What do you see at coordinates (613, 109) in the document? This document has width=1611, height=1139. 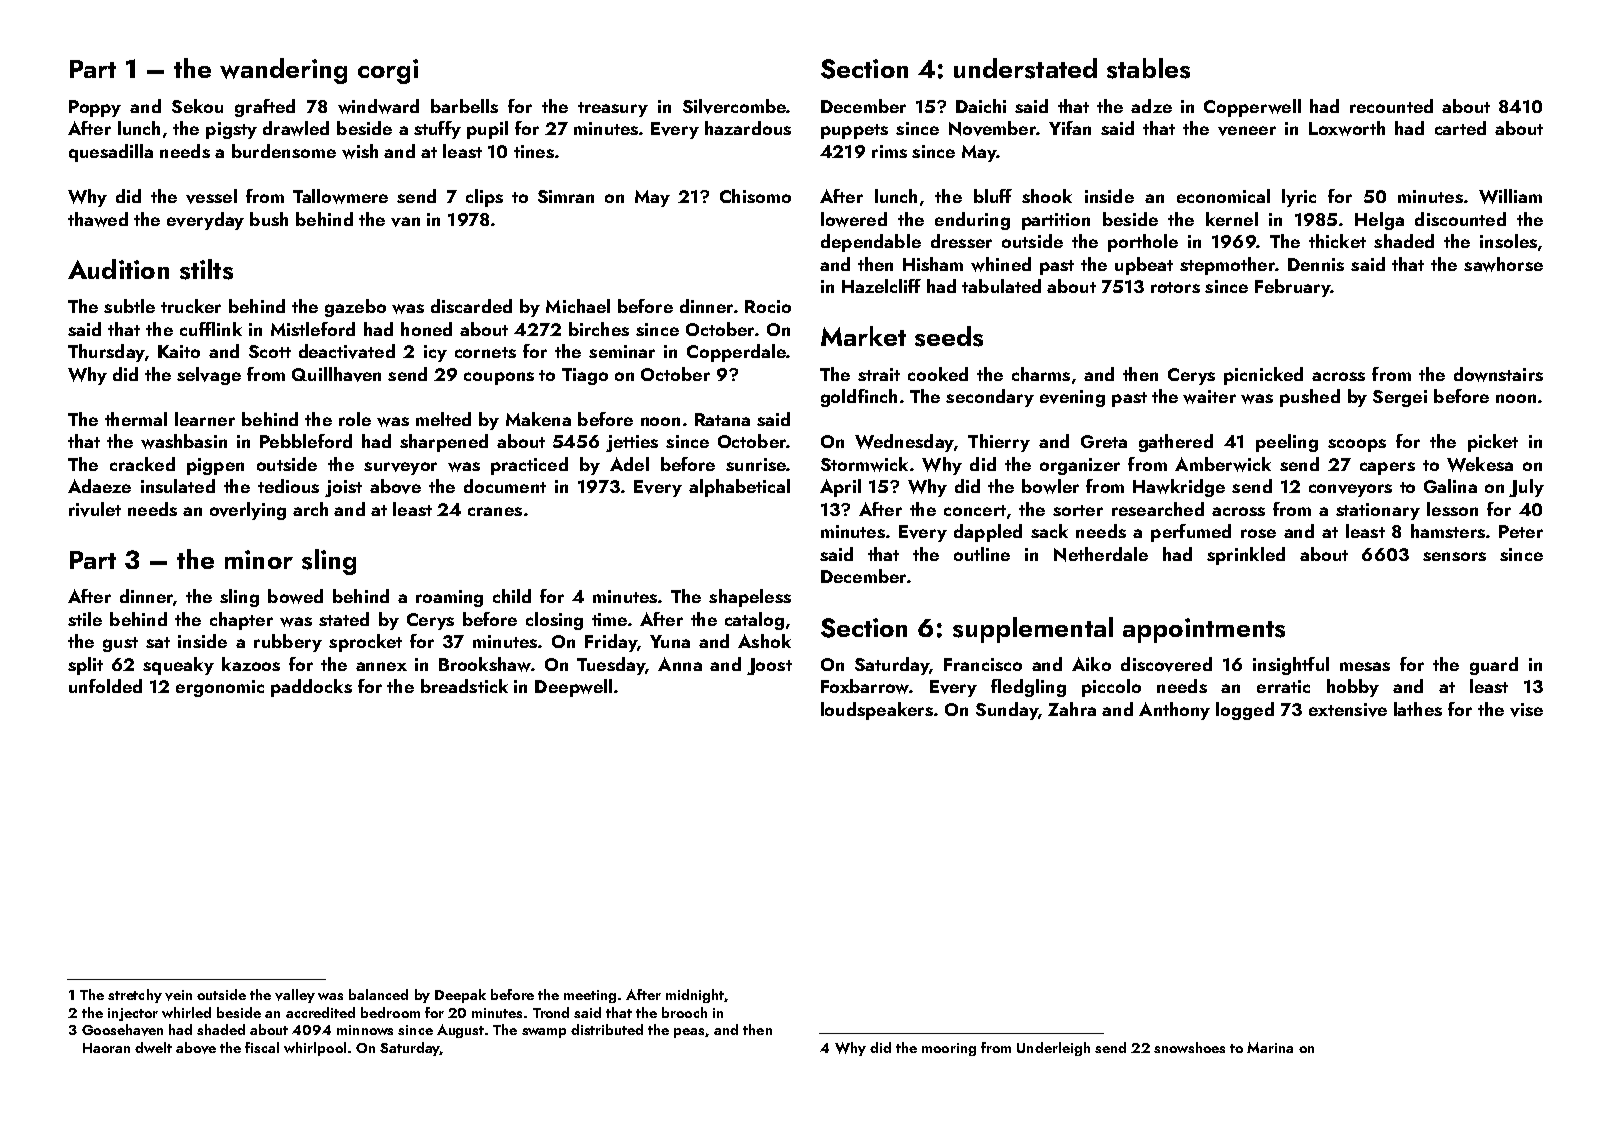 I see `treasury` at bounding box center [613, 109].
